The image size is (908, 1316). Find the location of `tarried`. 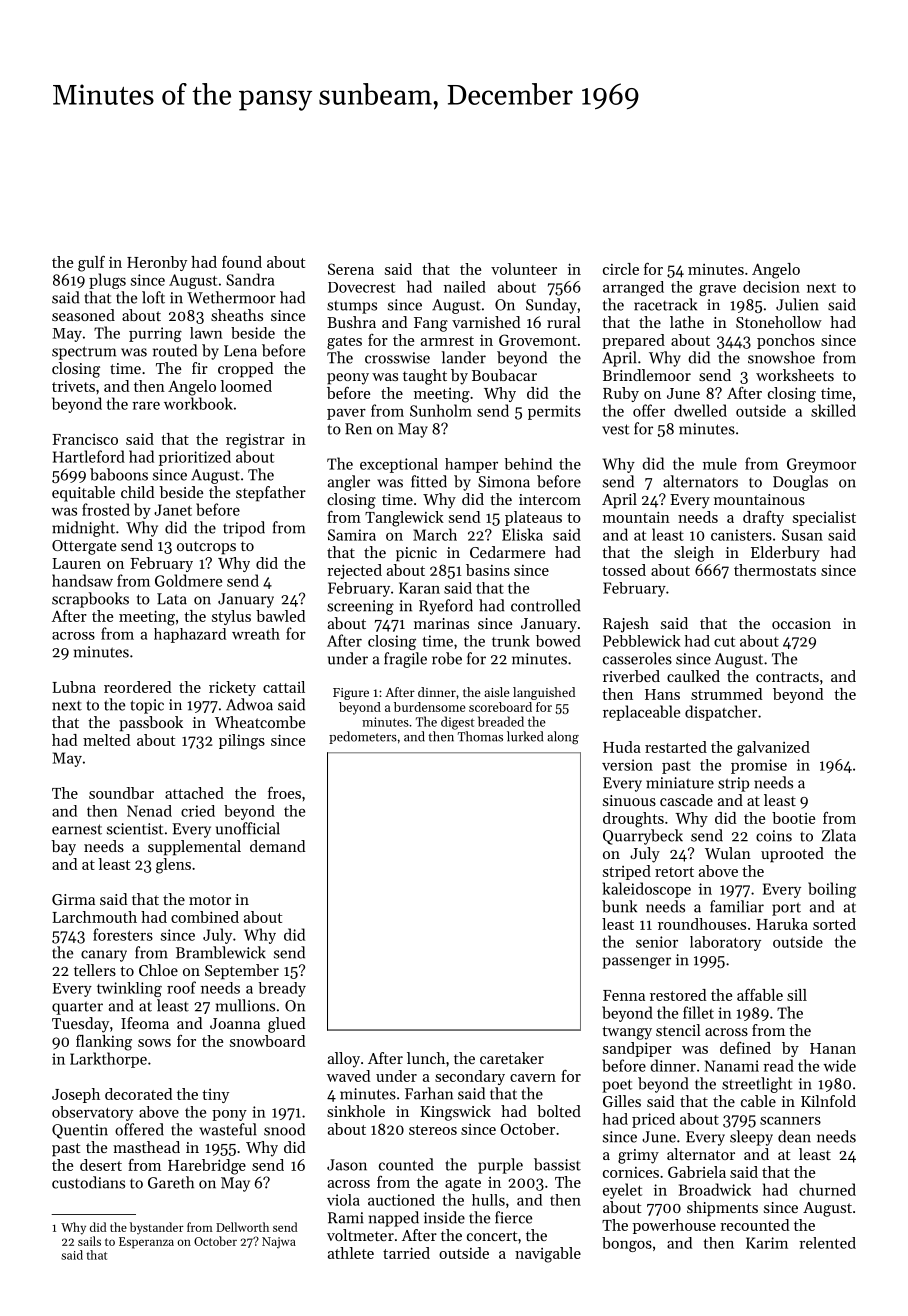

tarried is located at coordinates (406, 1253).
